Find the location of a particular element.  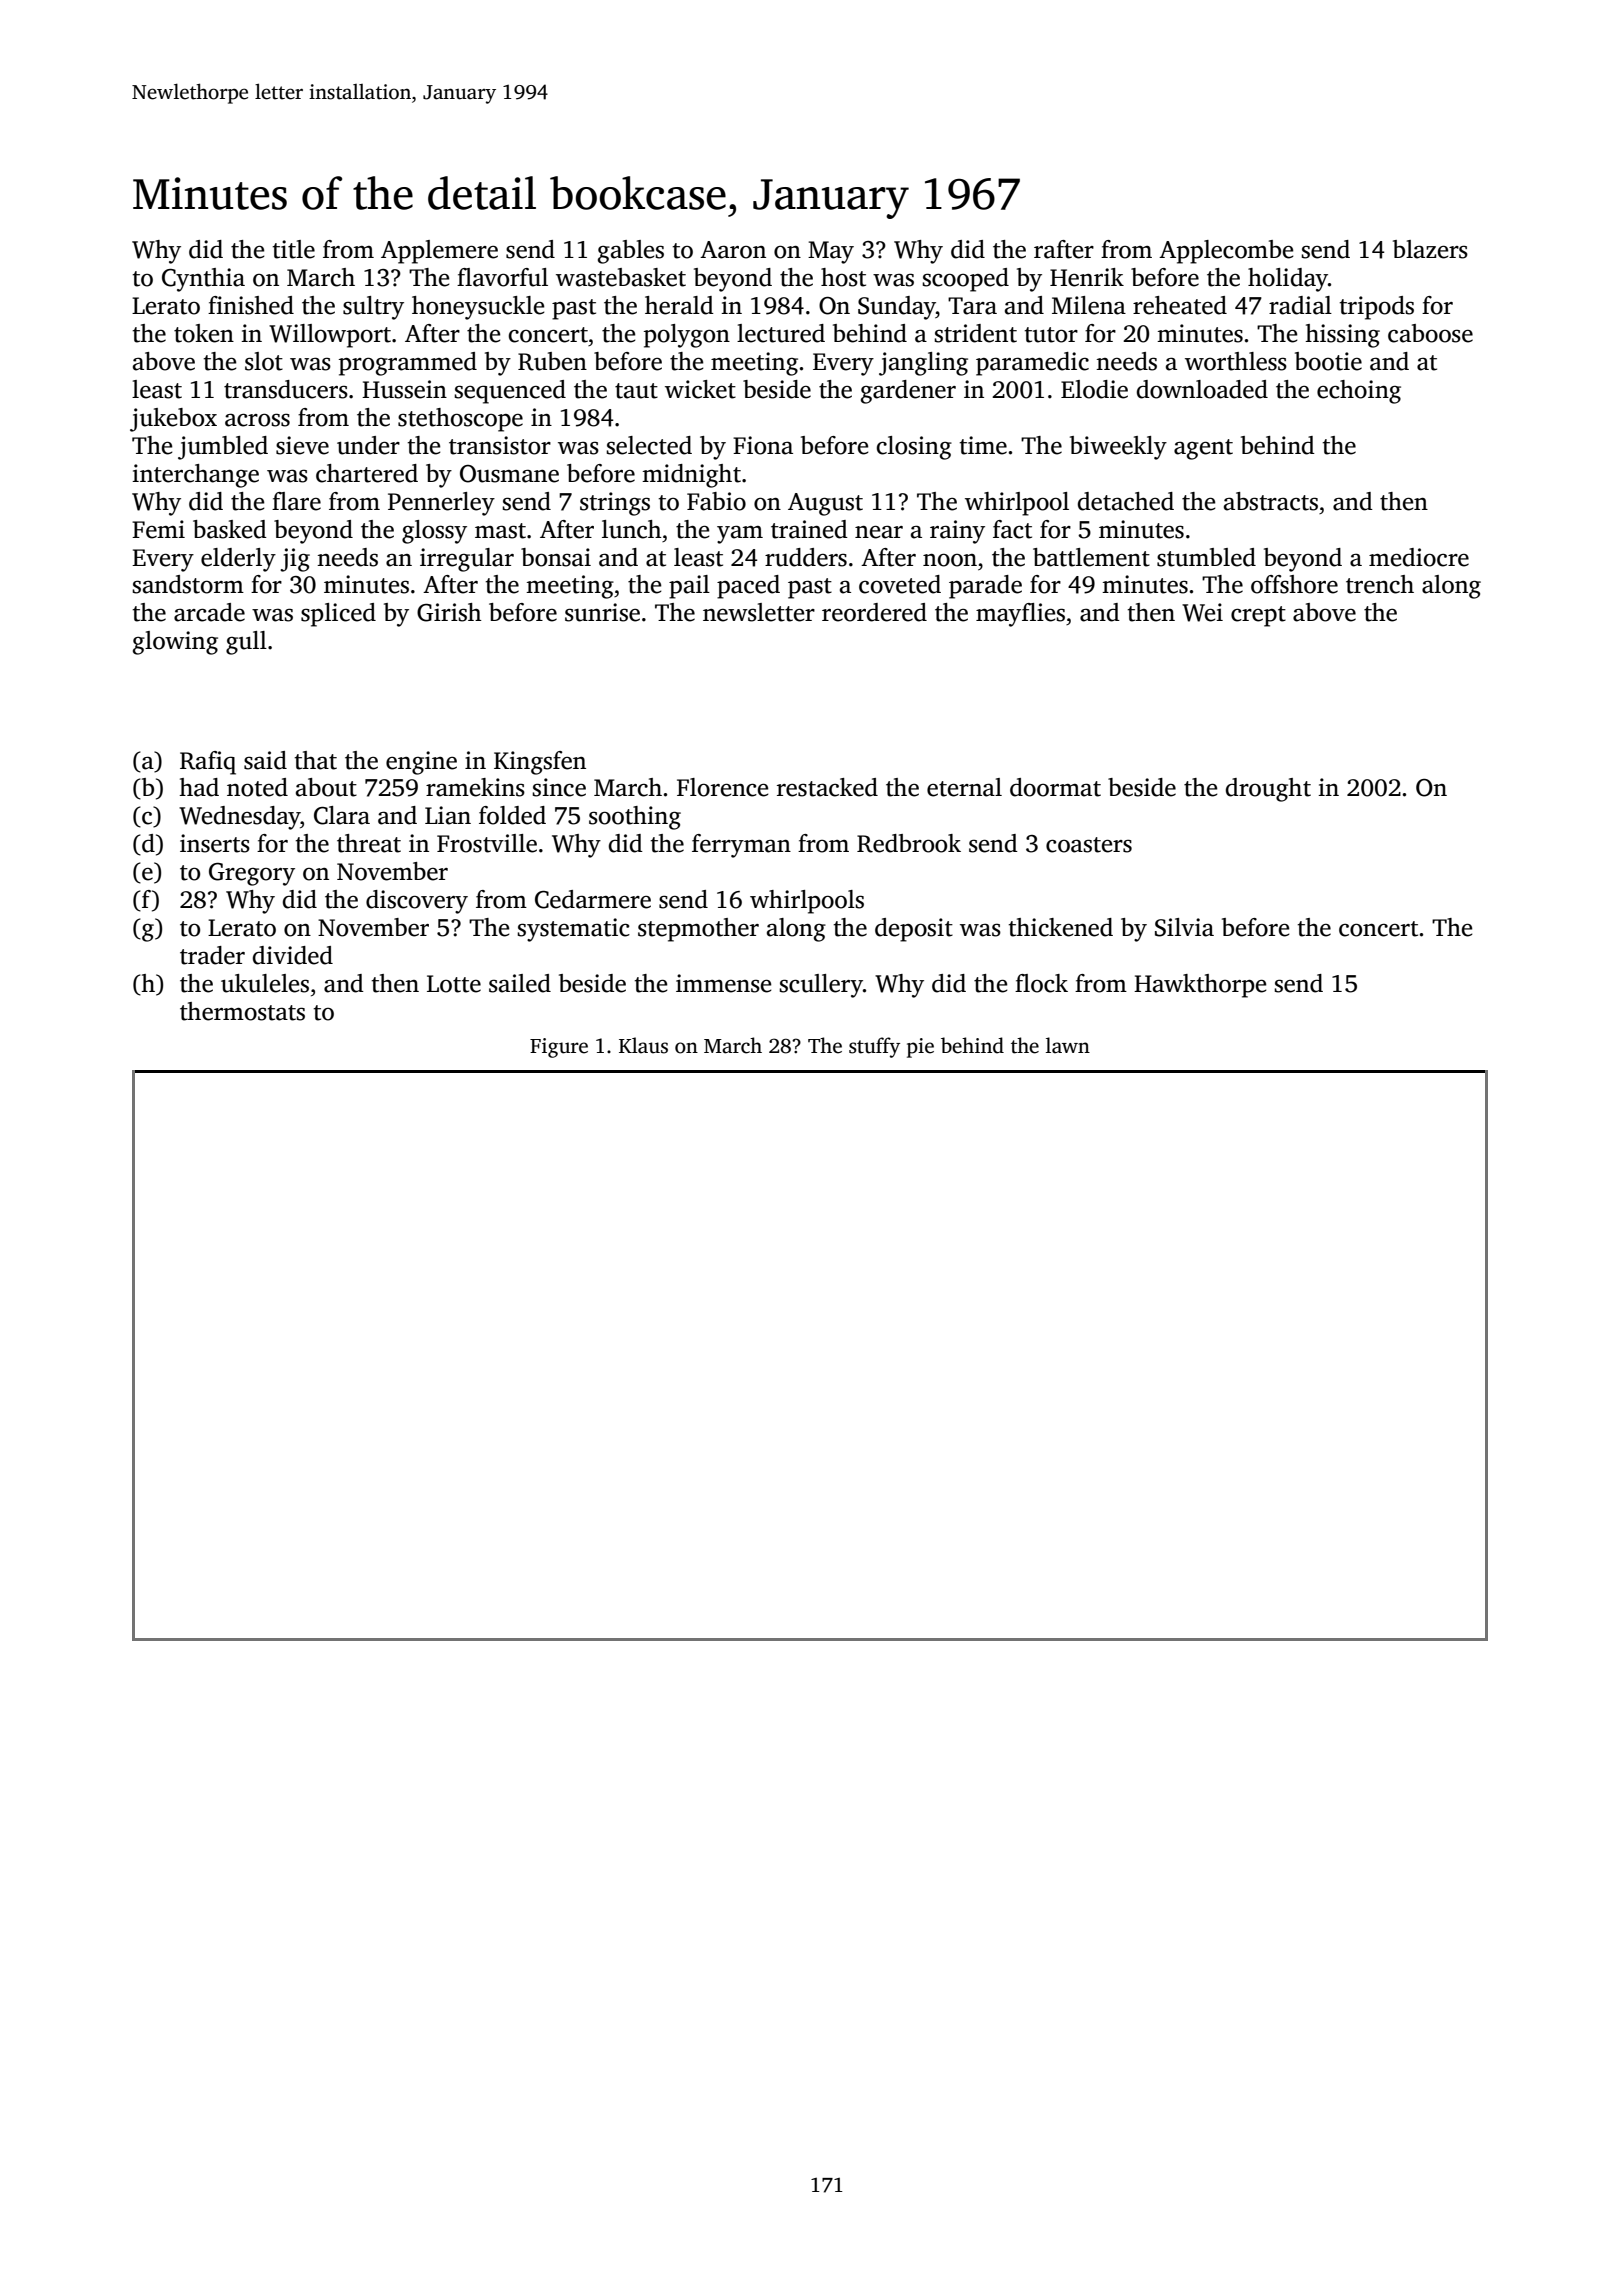

stumbled is located at coordinates (1206, 557).
